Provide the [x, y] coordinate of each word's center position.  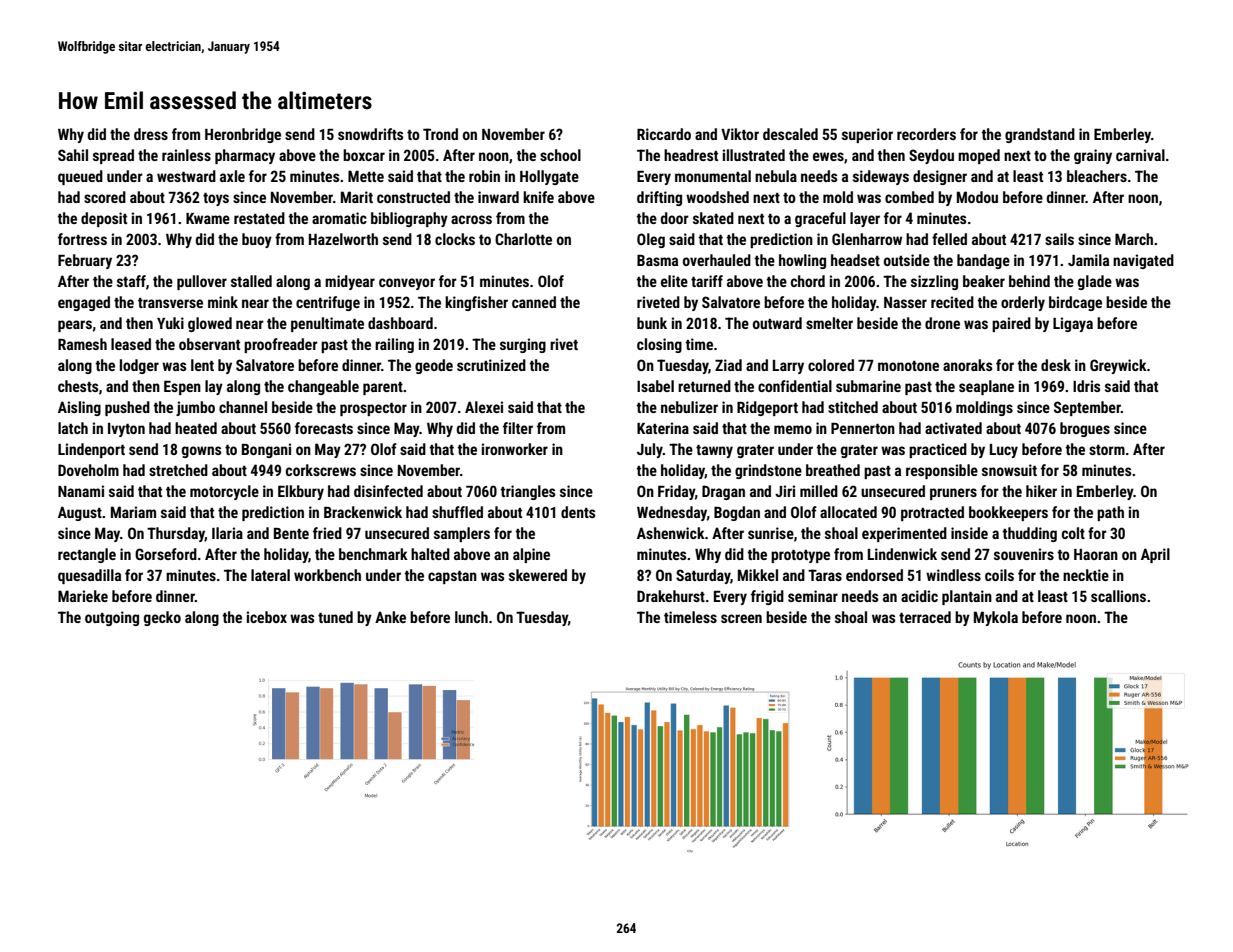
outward [777, 323]
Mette [366, 176]
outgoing [112, 618]
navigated [1143, 261]
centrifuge [328, 303]
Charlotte [523, 239]
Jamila [1088, 260]
